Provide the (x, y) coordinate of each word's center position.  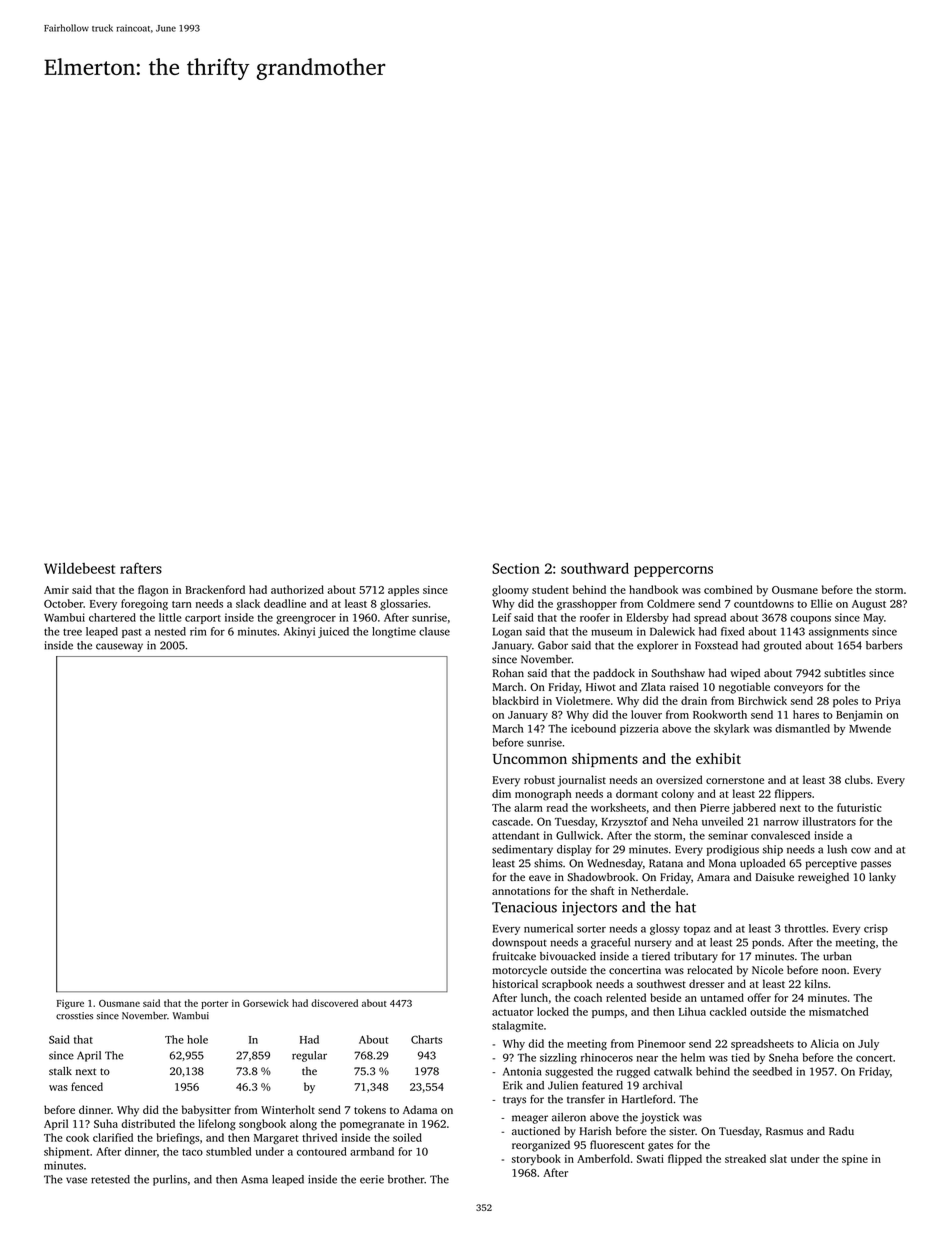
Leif (501, 617)
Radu (841, 1130)
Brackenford (215, 589)
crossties (74, 1016)
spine (855, 1160)
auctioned (536, 1131)
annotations (521, 891)
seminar (728, 835)
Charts (426, 1039)
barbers (884, 645)
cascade (511, 821)
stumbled (228, 1151)
